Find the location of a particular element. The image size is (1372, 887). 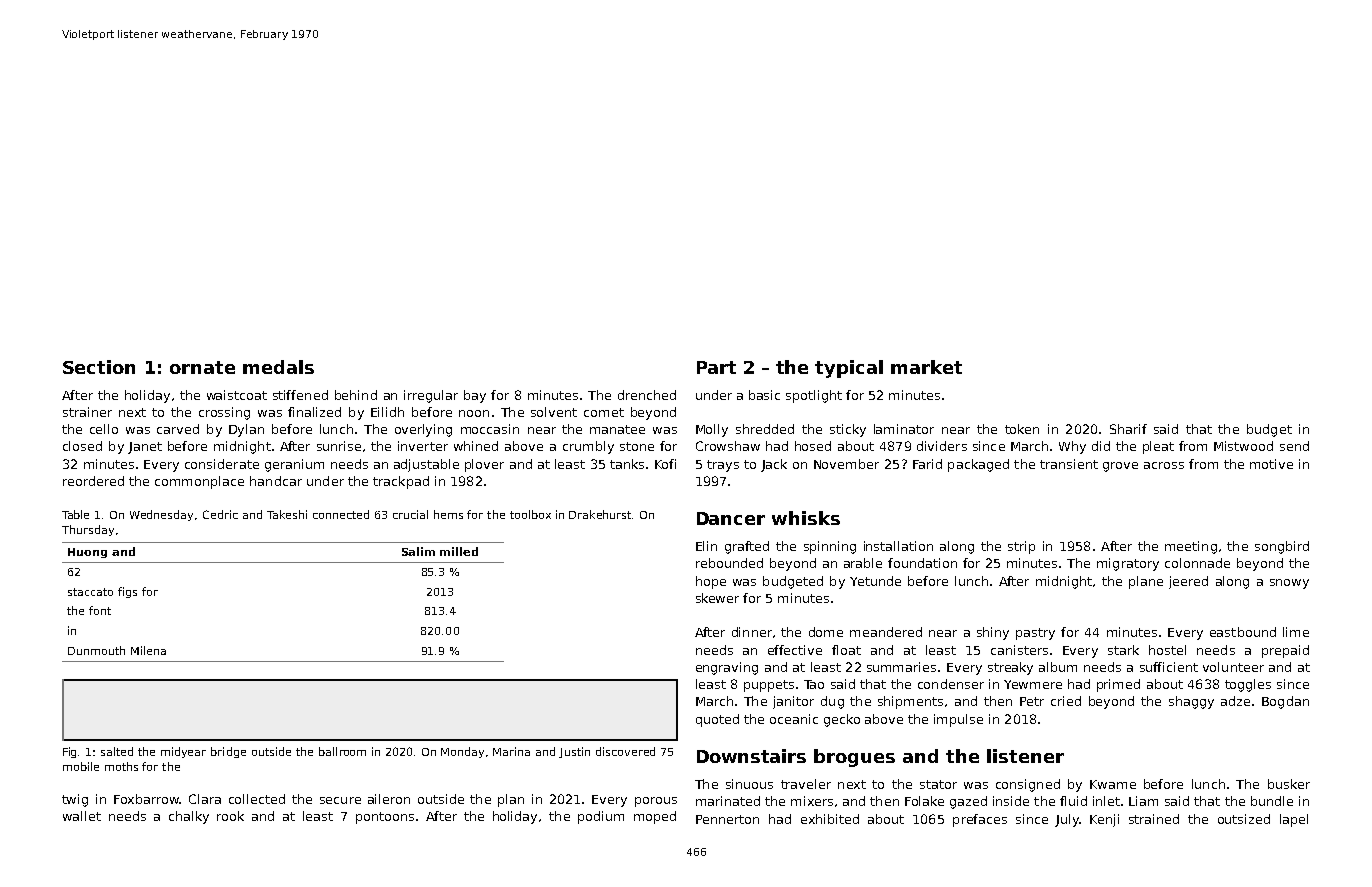

podium is located at coordinates (601, 817).
